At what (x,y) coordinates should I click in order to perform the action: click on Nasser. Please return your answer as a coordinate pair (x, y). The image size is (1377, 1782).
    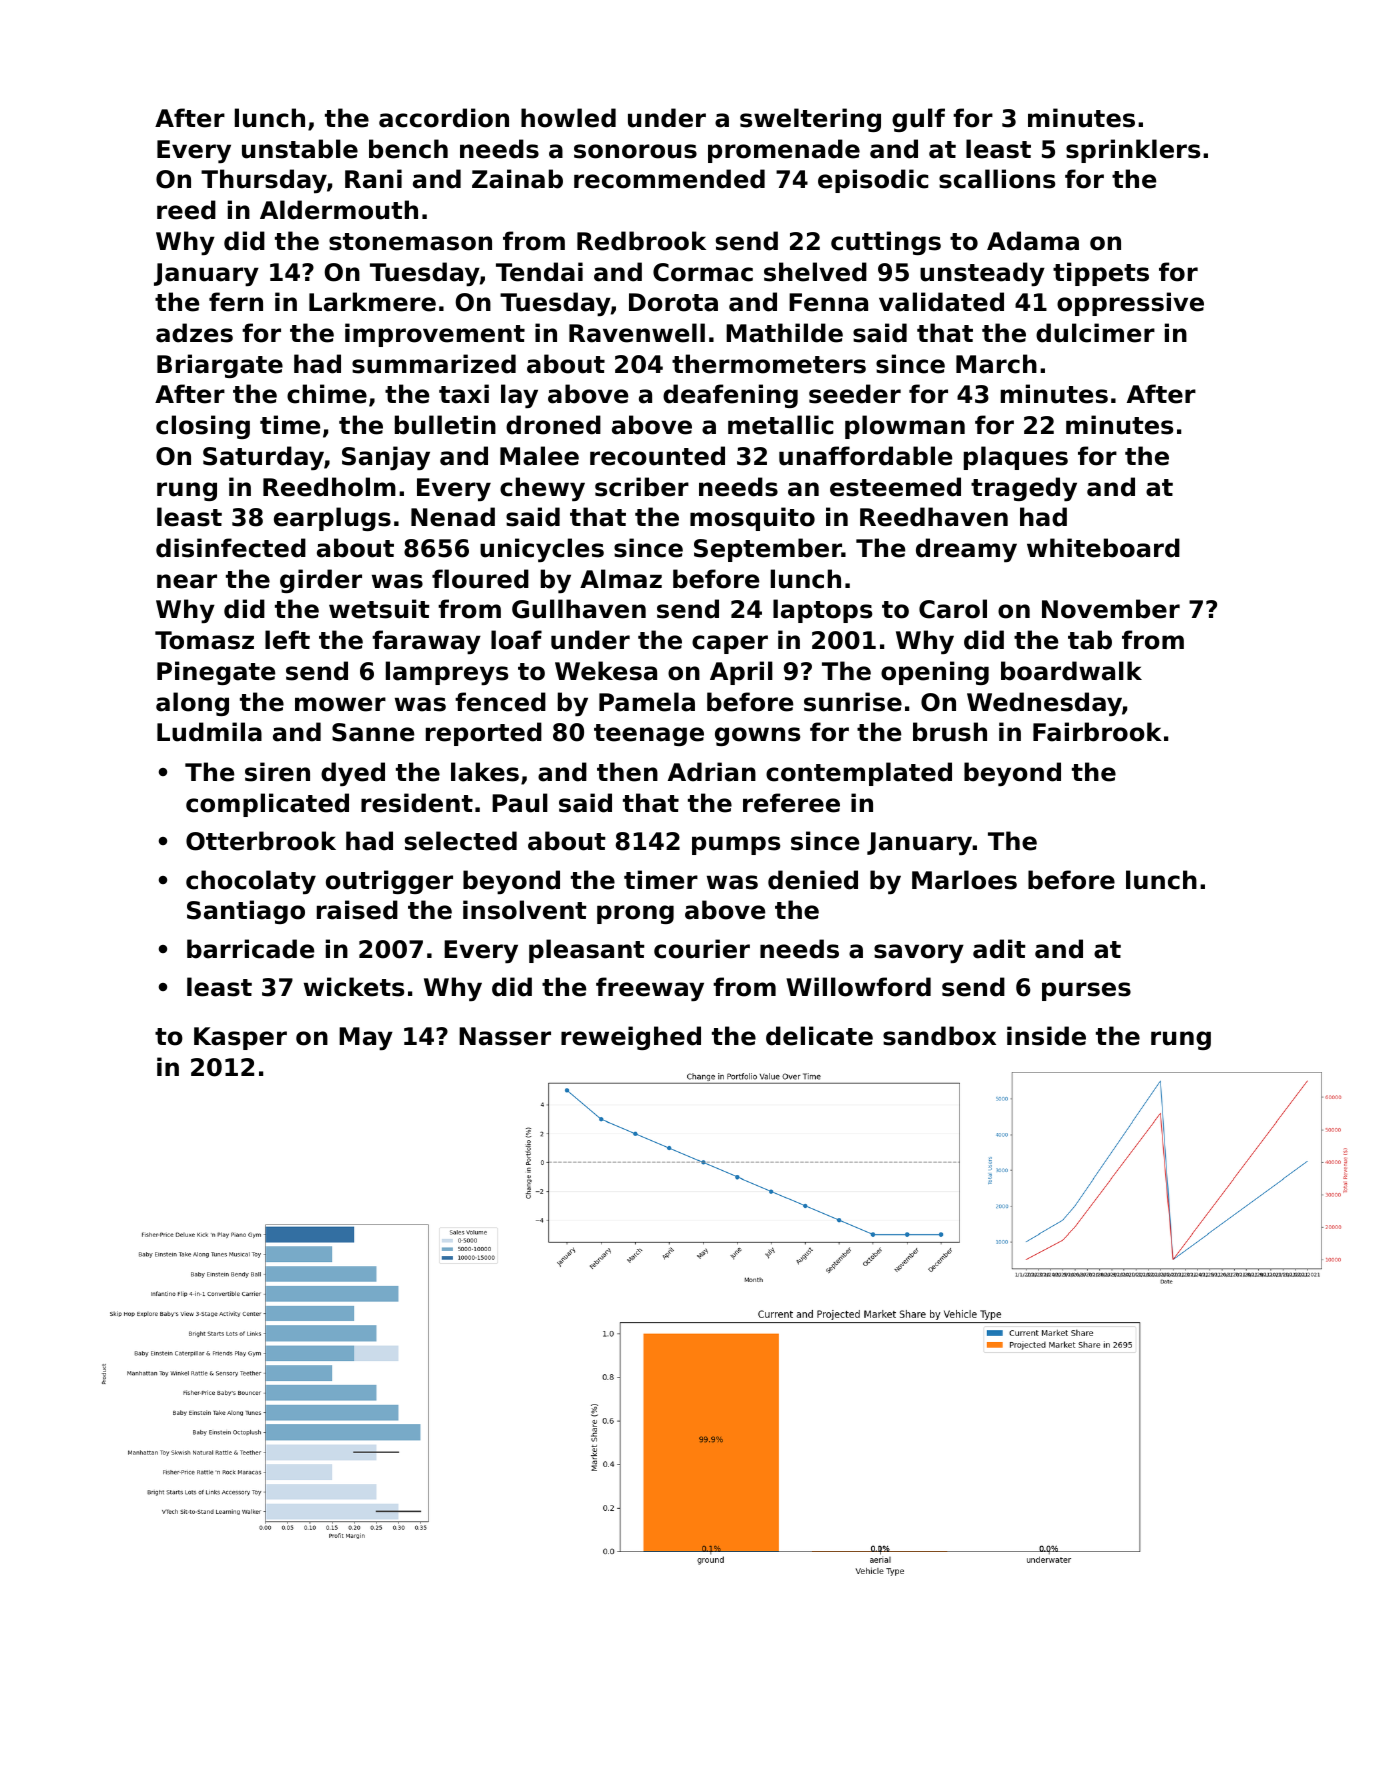
    Looking at the image, I should click on (505, 1036).
